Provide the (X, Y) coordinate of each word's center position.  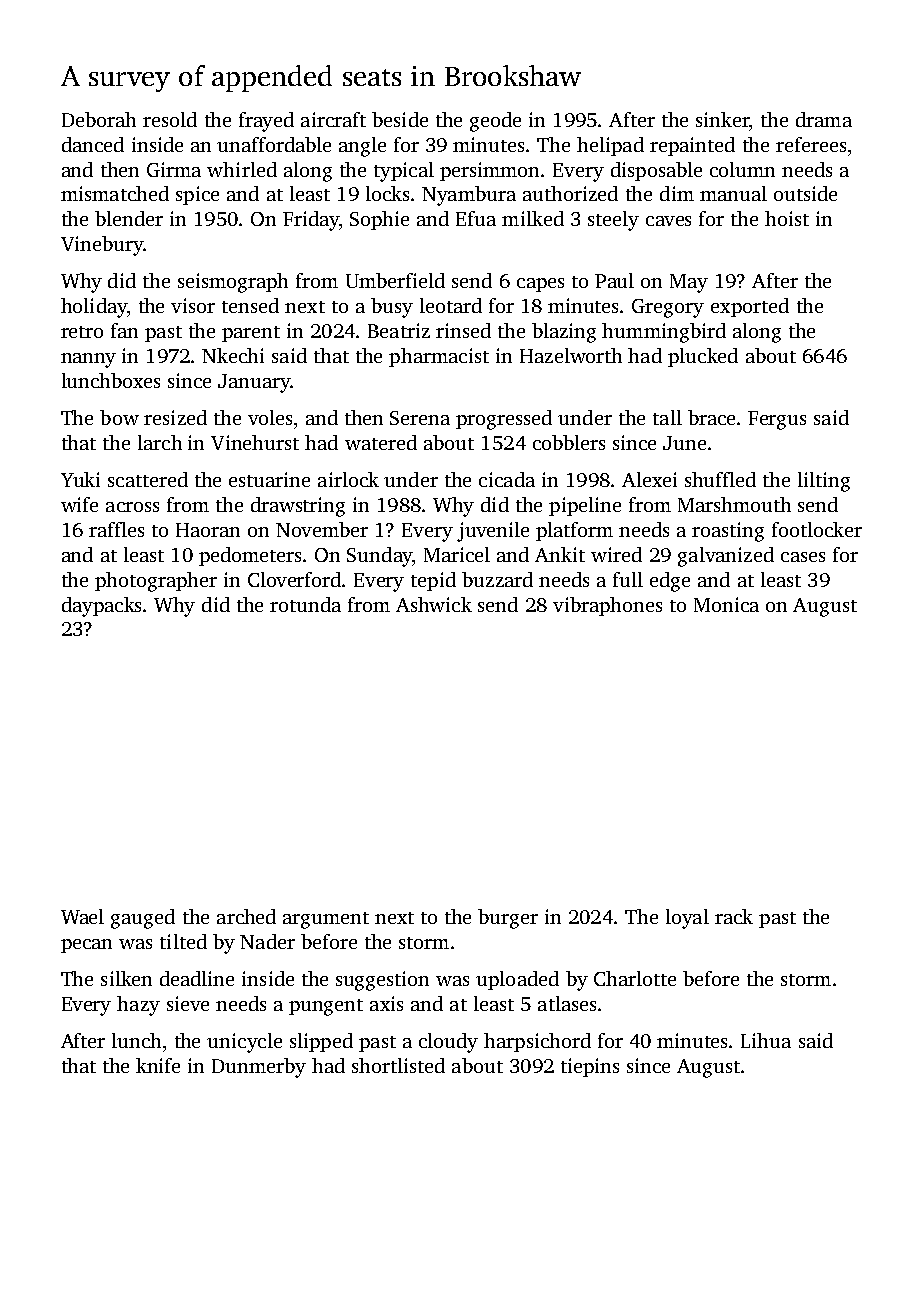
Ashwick (434, 604)
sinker (722, 119)
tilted (183, 941)
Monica (726, 604)
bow (119, 417)
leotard (451, 305)
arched (246, 916)
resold (170, 119)
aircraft (333, 119)
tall (667, 417)
